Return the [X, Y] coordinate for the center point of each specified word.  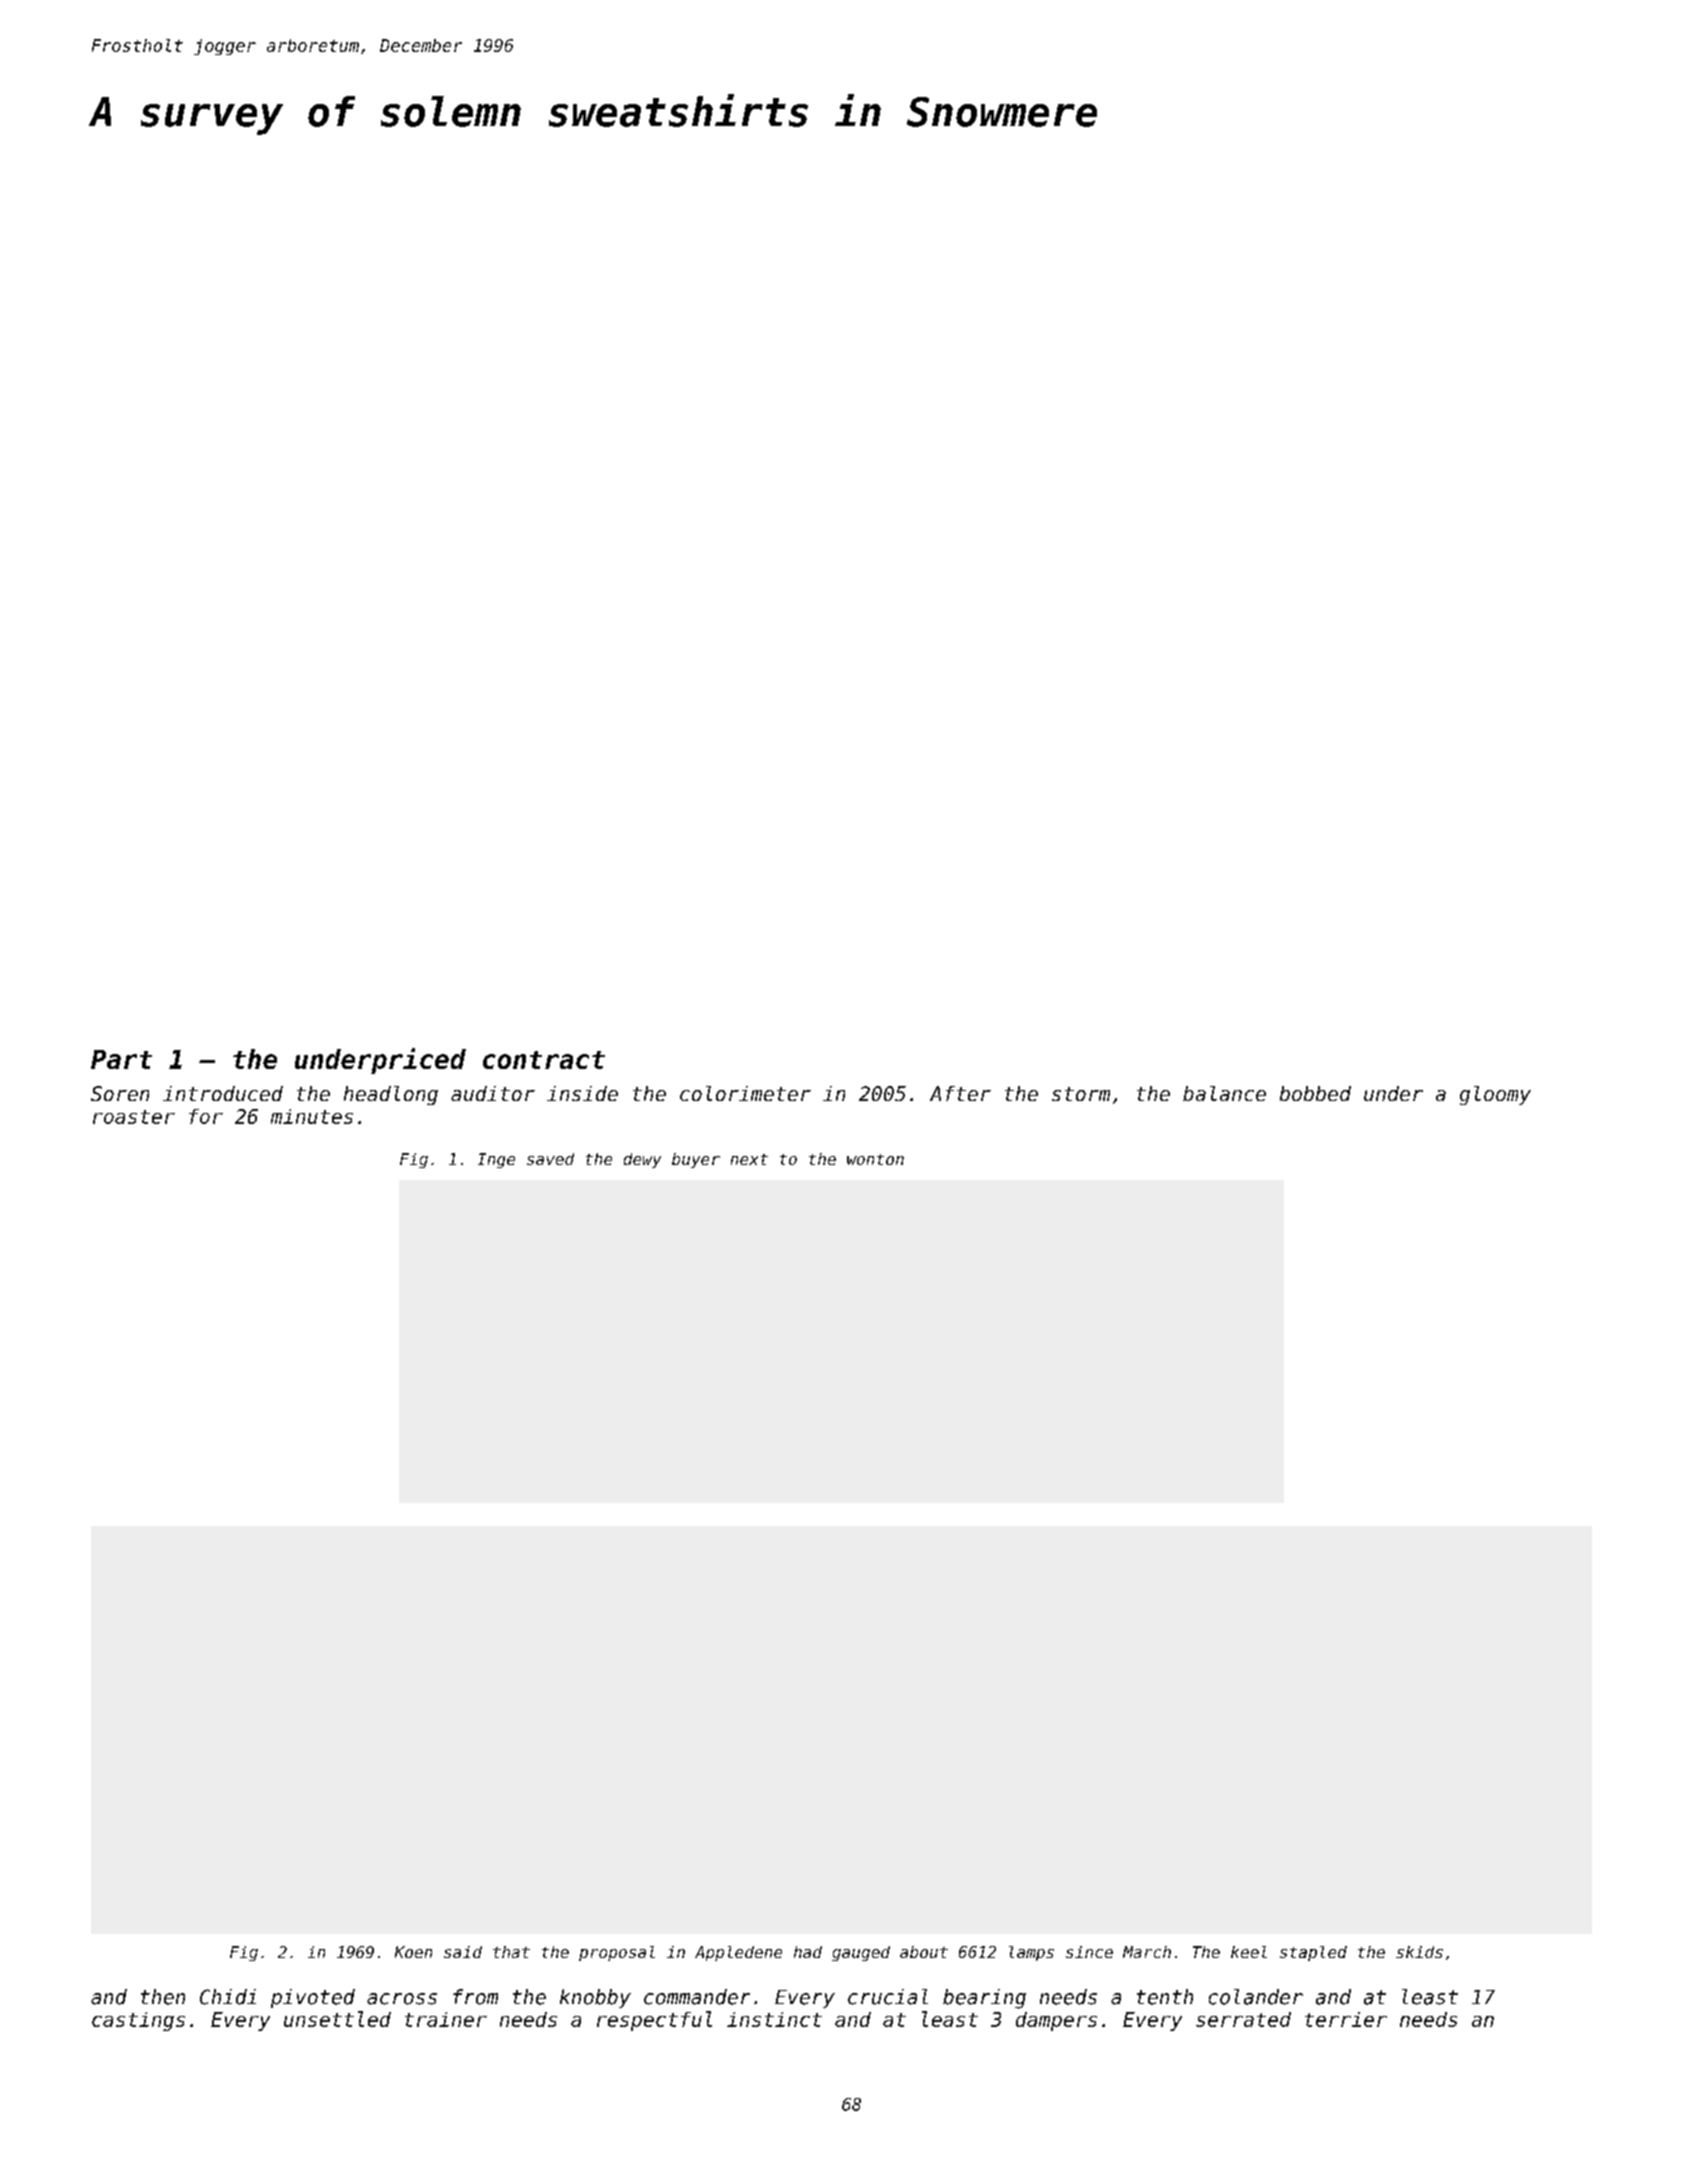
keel [1249, 1952]
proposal [617, 1953]
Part [121, 1059]
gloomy [1495, 1095]
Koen [413, 1952]
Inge [496, 1160]
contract [544, 1060]
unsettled [337, 2019]
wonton [875, 1159]
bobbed [1315, 1093]
